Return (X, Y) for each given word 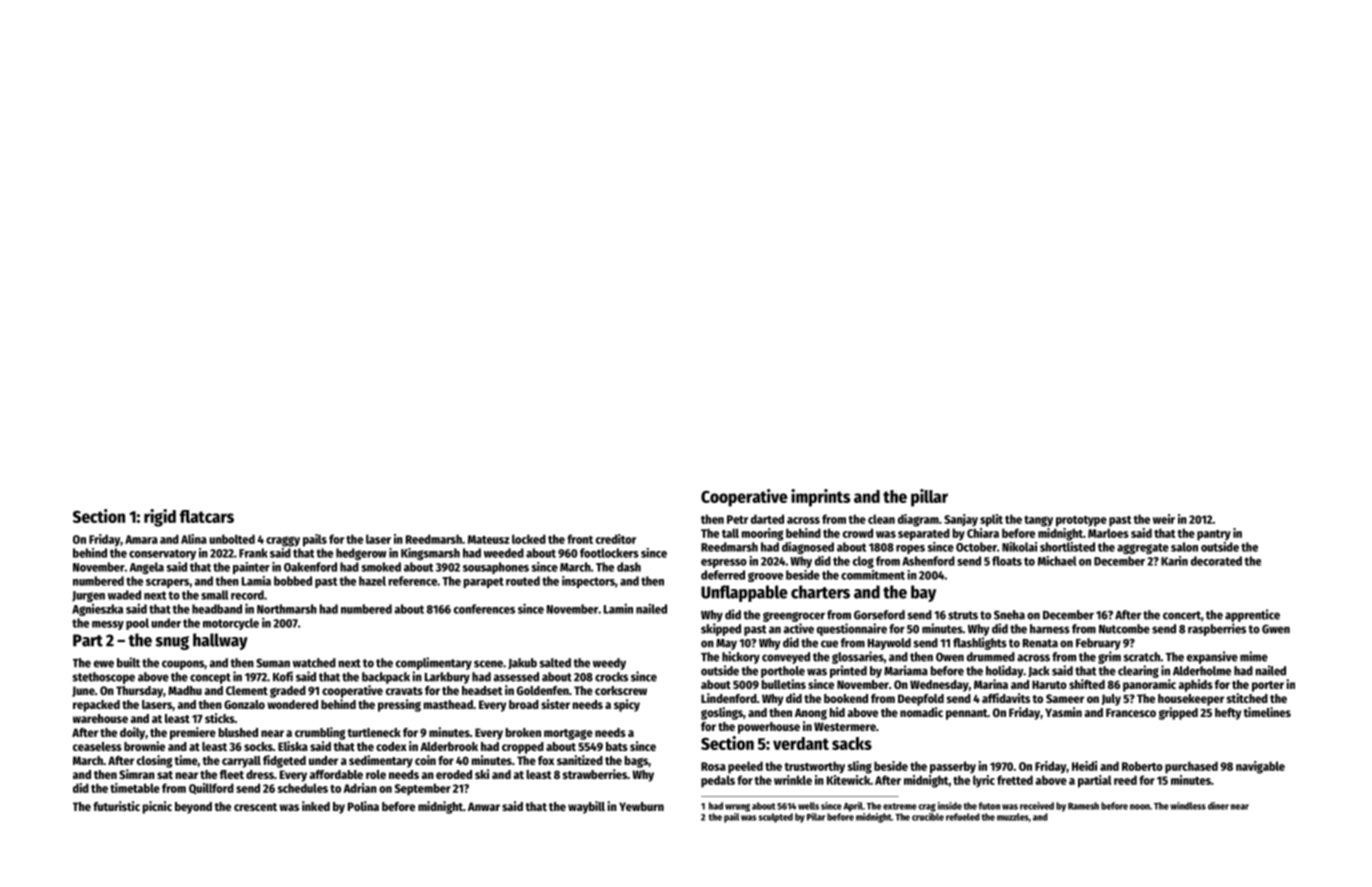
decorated (1216, 561)
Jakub (522, 663)
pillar (929, 498)
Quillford (211, 789)
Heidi (1084, 766)
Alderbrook (449, 746)
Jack (1039, 671)
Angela (147, 568)
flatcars (207, 516)
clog (863, 562)
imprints (820, 498)
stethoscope (103, 678)
